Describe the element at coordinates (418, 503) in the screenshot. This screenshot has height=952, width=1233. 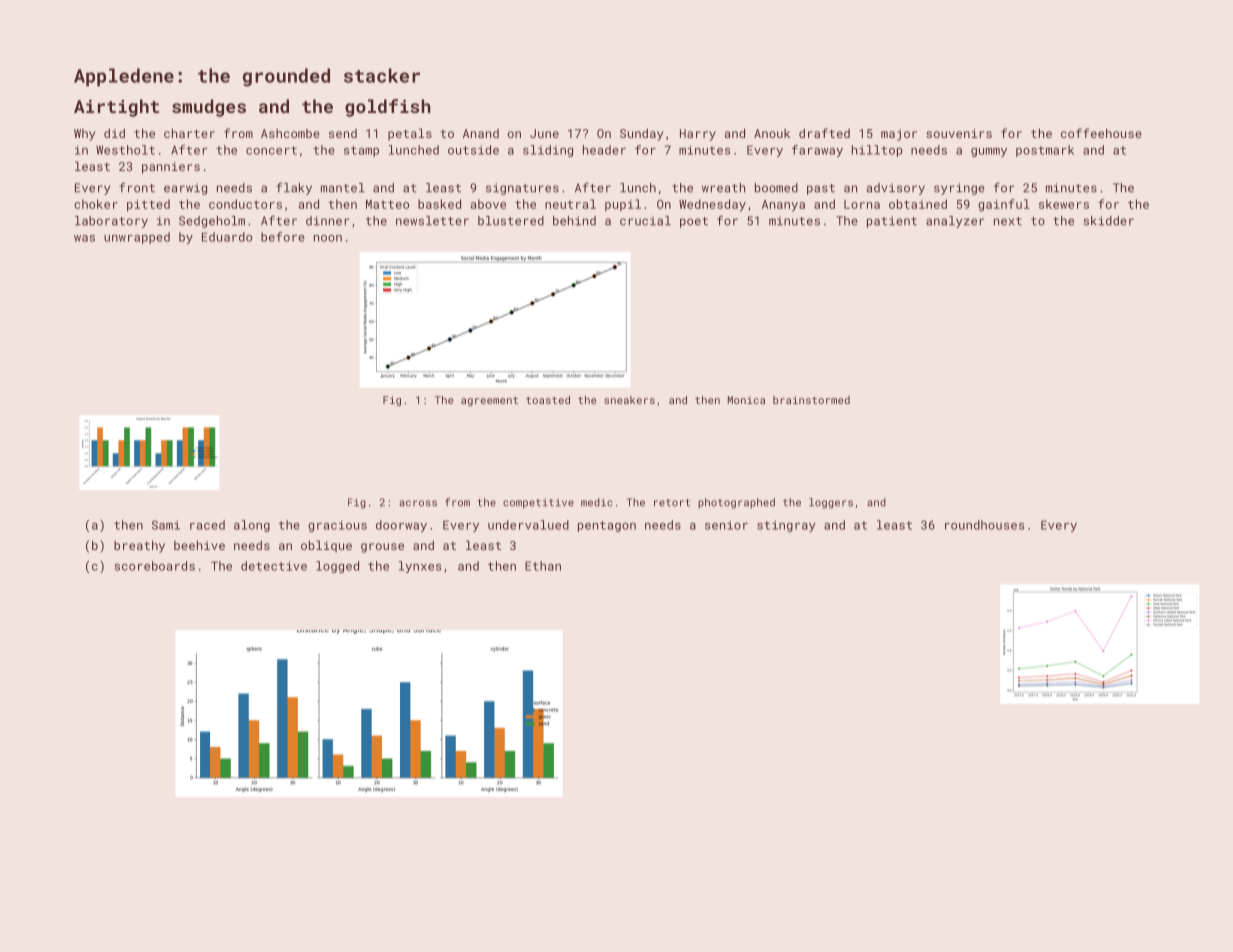
I see `across` at that location.
